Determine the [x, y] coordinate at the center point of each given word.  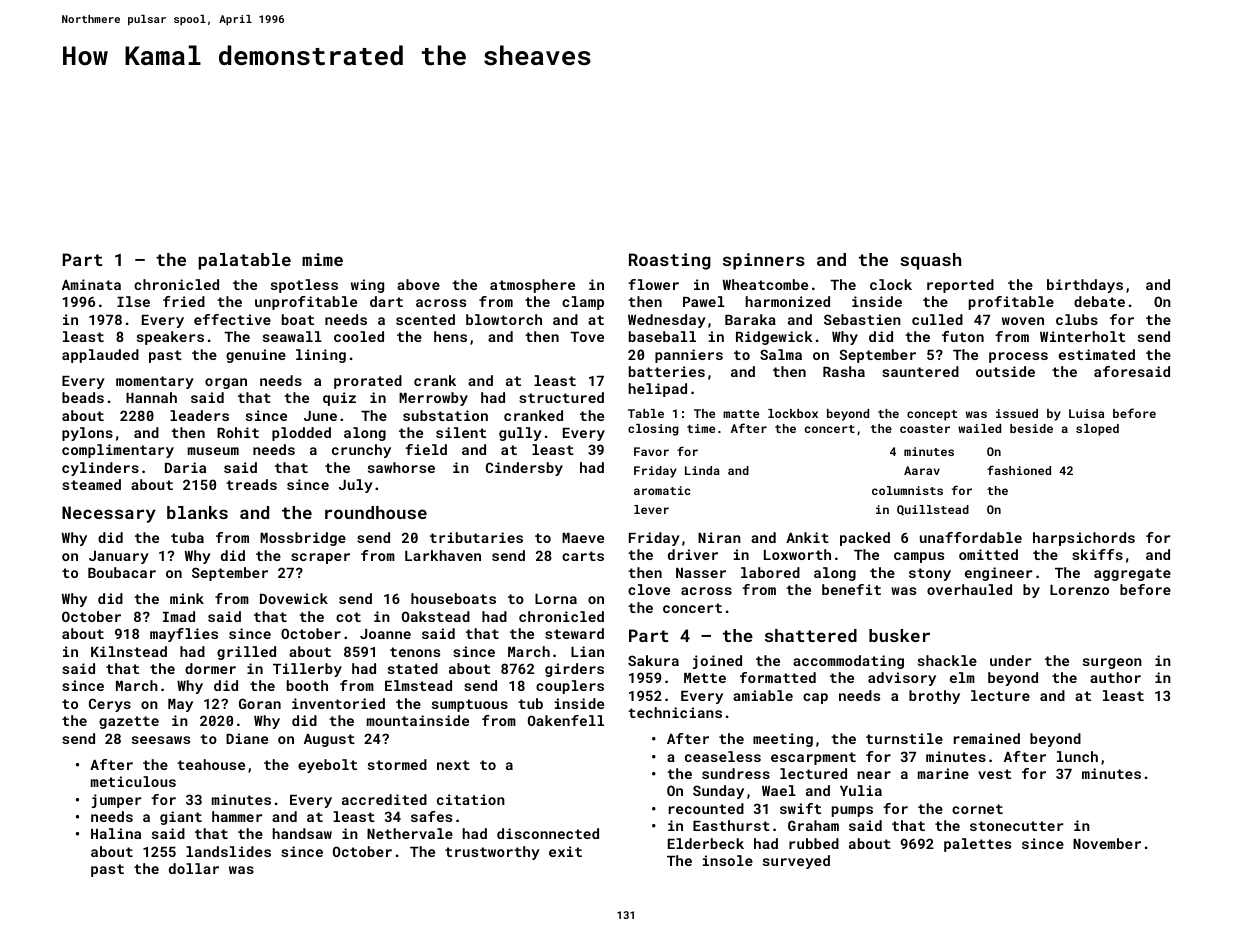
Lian [587, 651]
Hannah [151, 397]
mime [322, 259]
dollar [194, 868]
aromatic [662, 490]
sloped [1097, 430]
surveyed [796, 862]
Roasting [670, 261]
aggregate [1132, 574]
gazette [129, 722]
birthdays [1085, 286]
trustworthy [492, 853]
